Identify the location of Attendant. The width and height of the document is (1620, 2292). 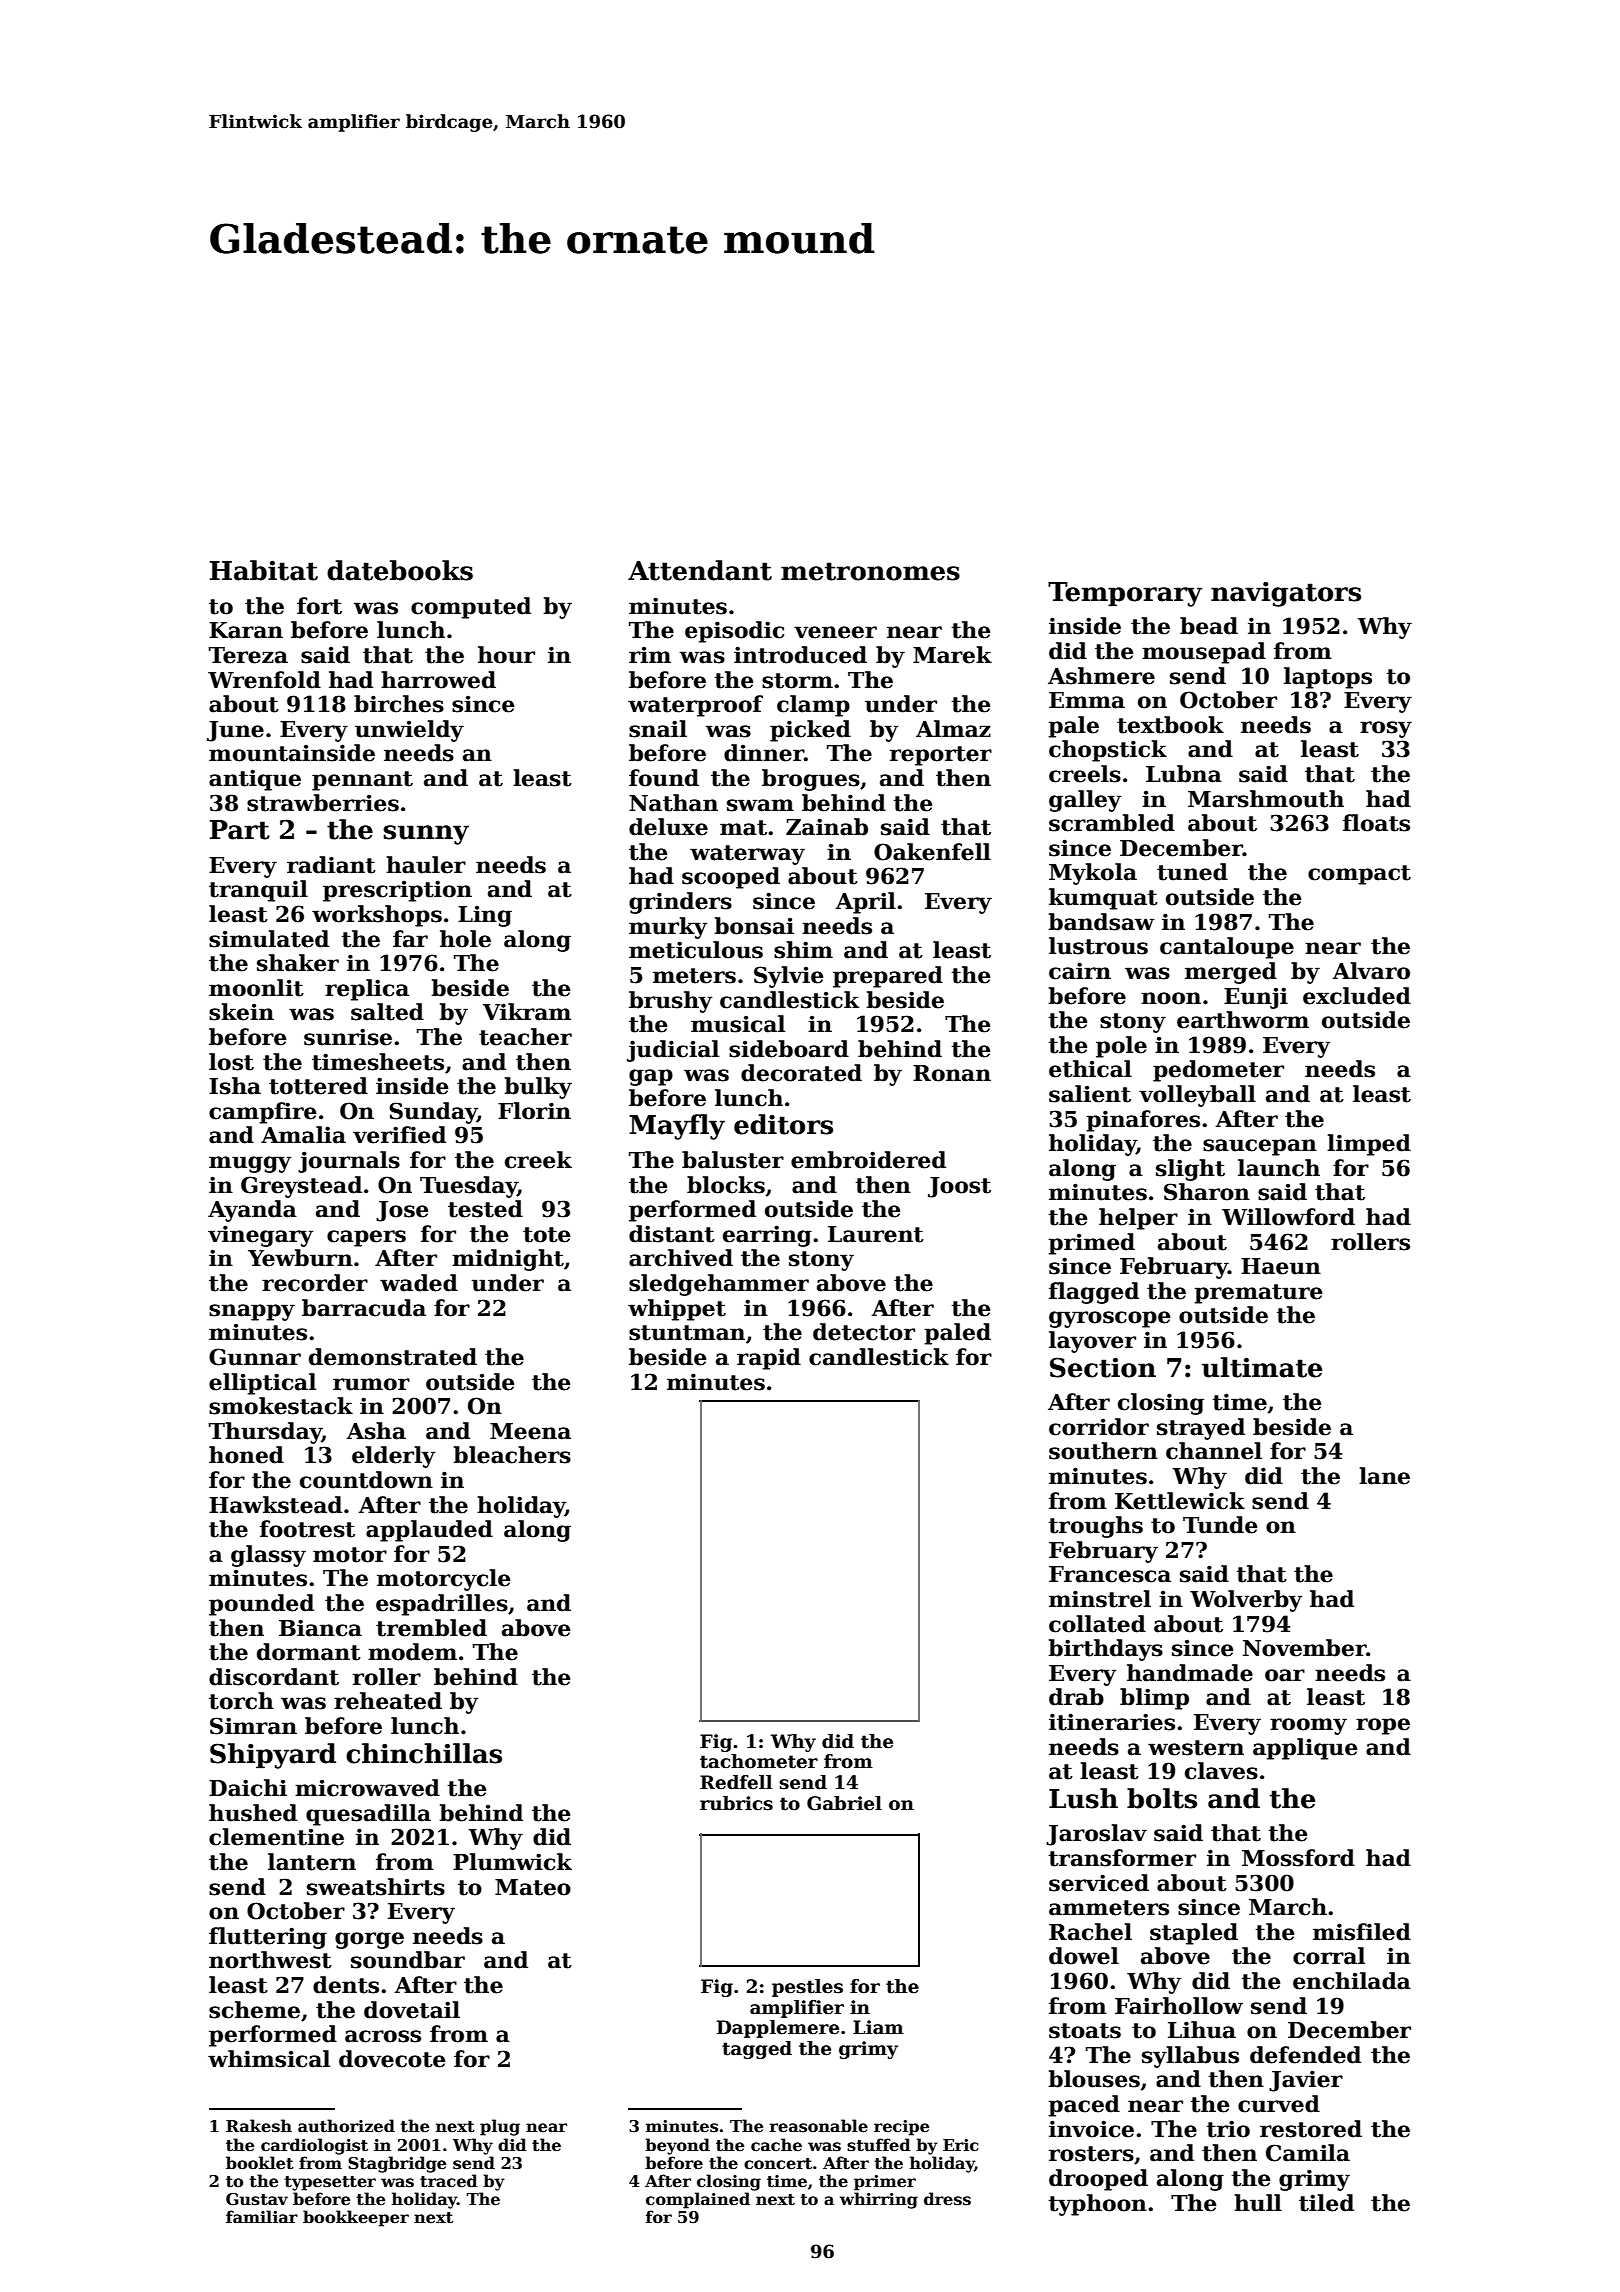
(700, 570).
